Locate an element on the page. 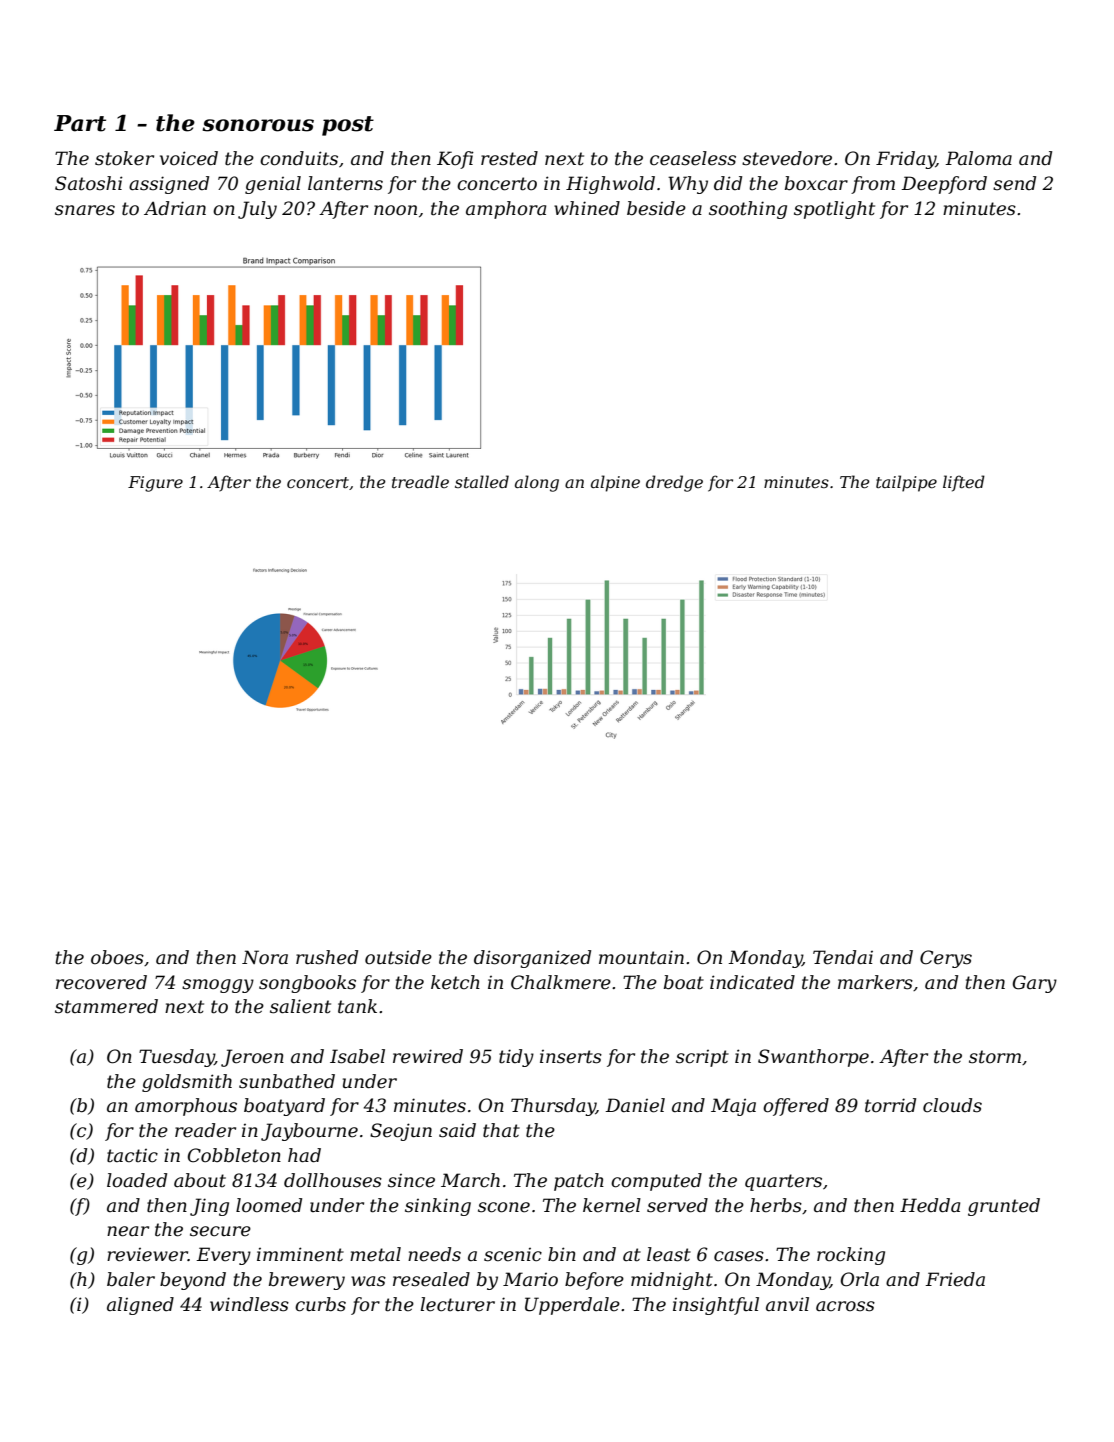  Chalkmere is located at coordinates (561, 982).
